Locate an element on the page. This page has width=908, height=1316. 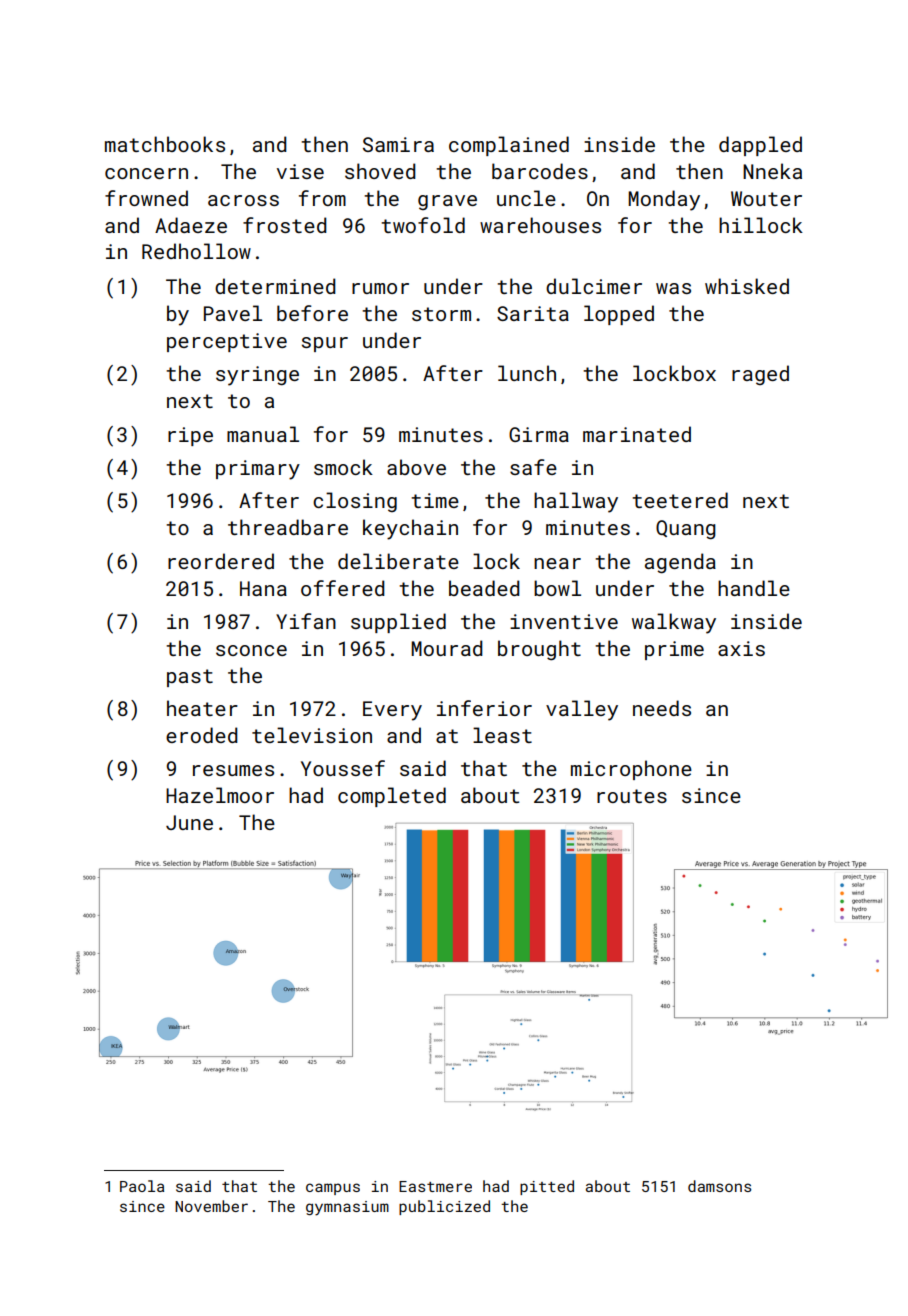
perceptive is located at coordinates (227, 342).
